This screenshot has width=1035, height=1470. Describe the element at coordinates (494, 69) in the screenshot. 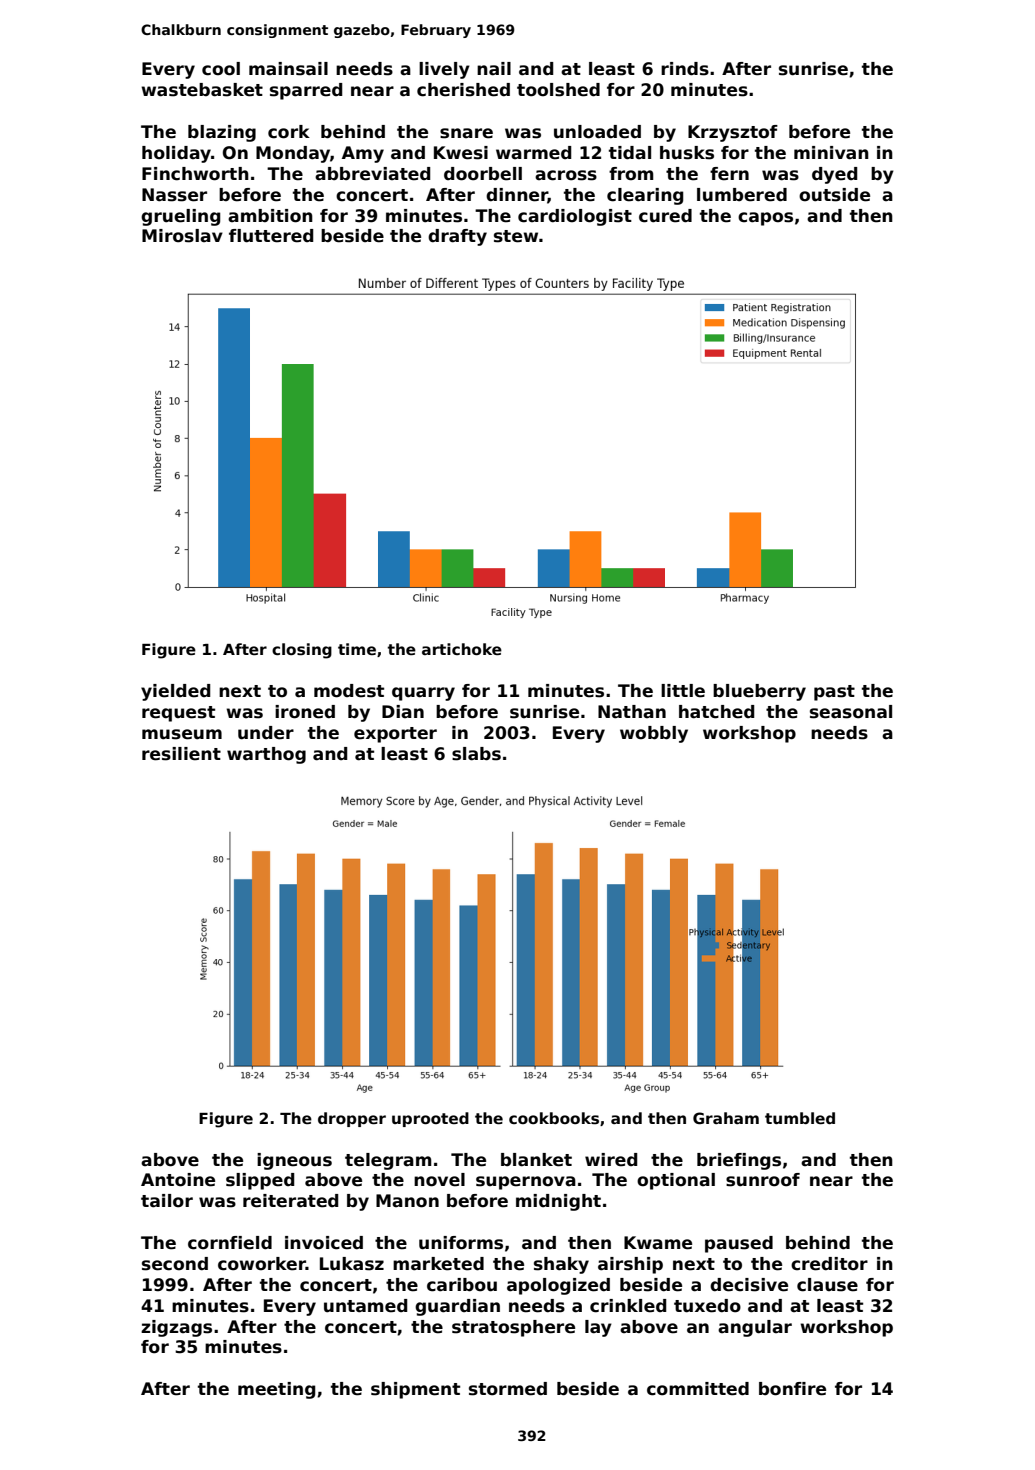

I see `nail` at that location.
